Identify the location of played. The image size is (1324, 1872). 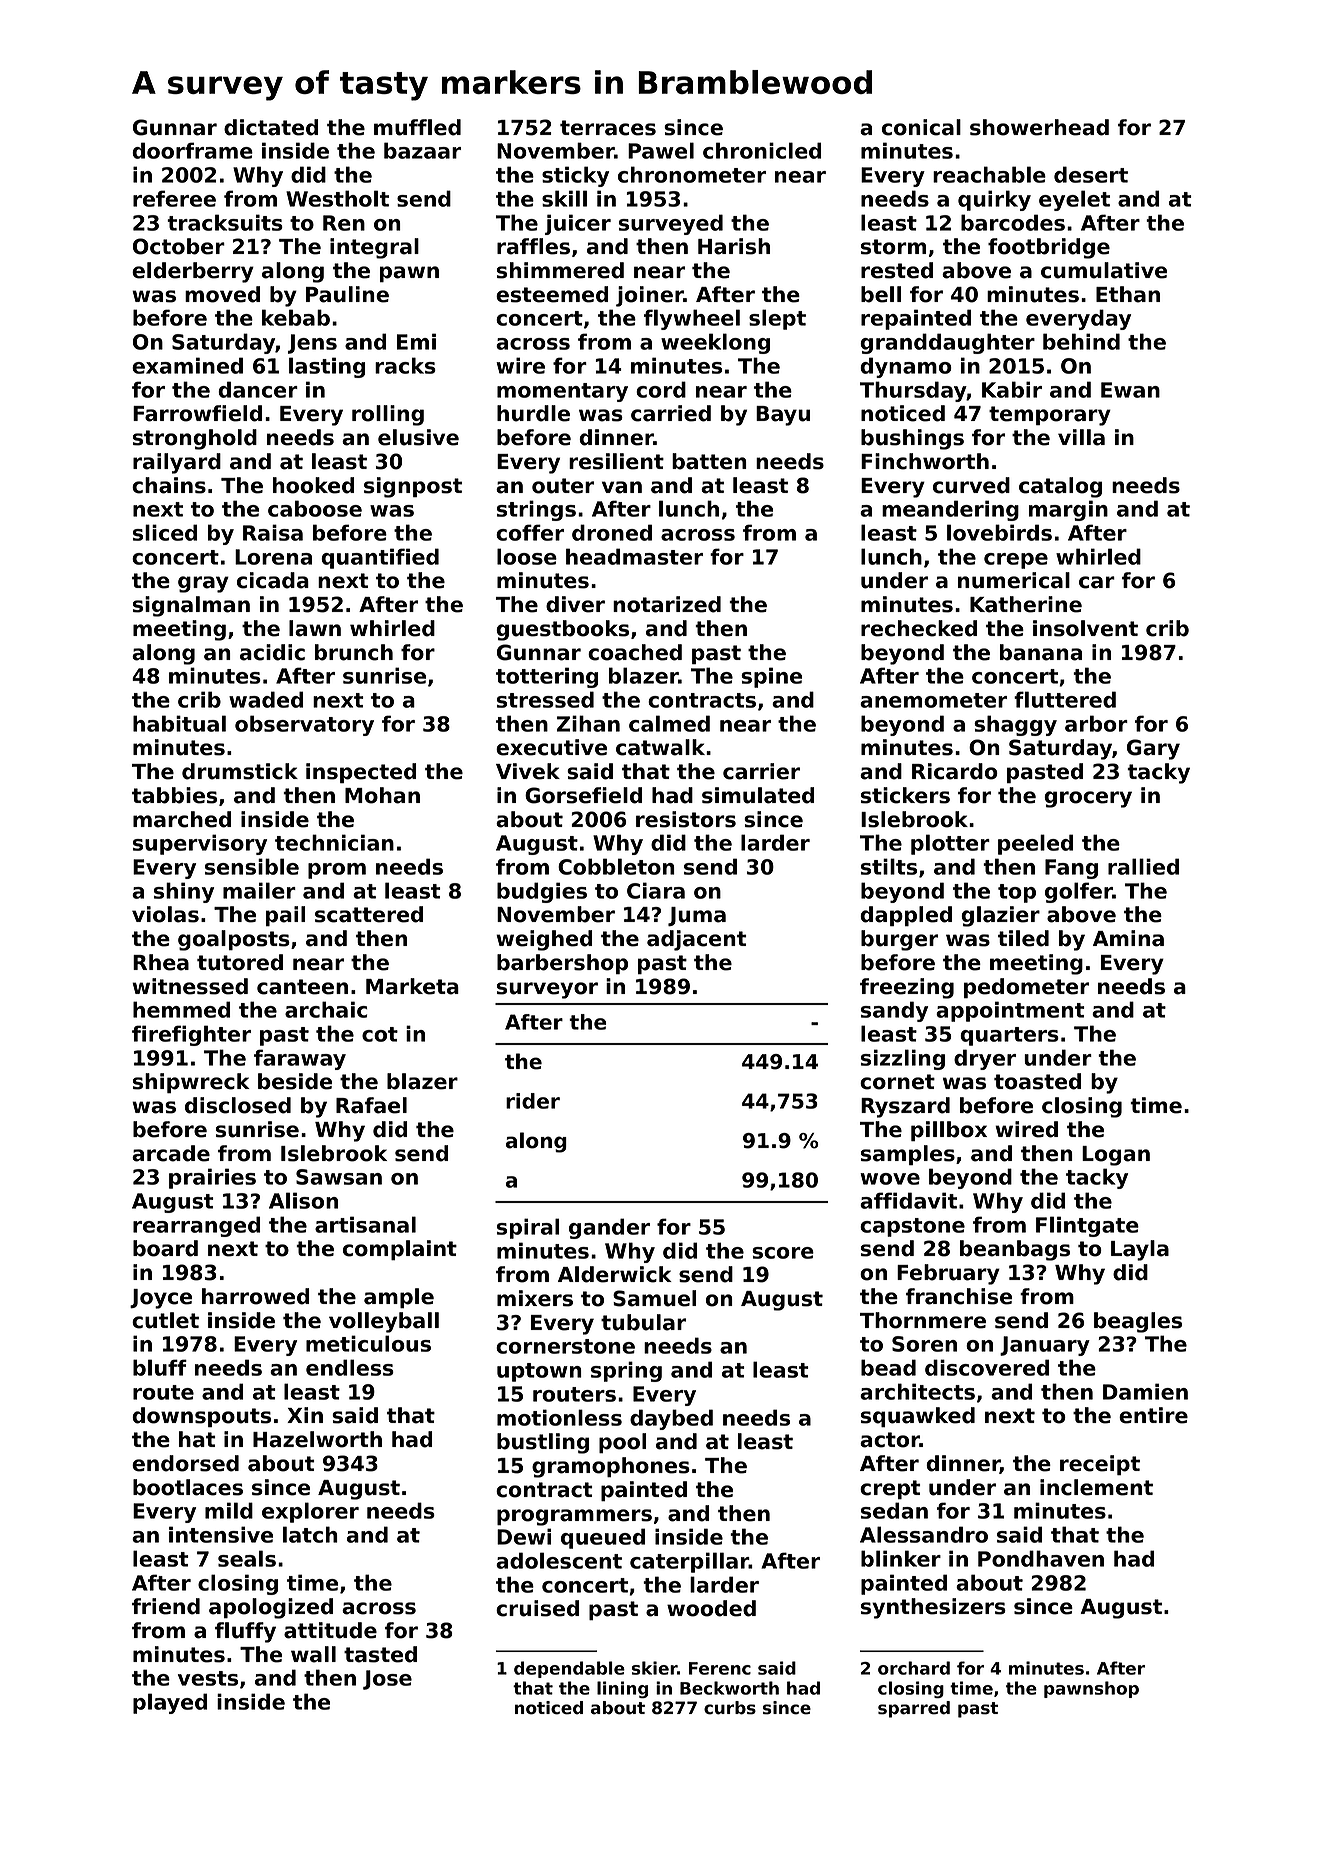
(170, 1703).
